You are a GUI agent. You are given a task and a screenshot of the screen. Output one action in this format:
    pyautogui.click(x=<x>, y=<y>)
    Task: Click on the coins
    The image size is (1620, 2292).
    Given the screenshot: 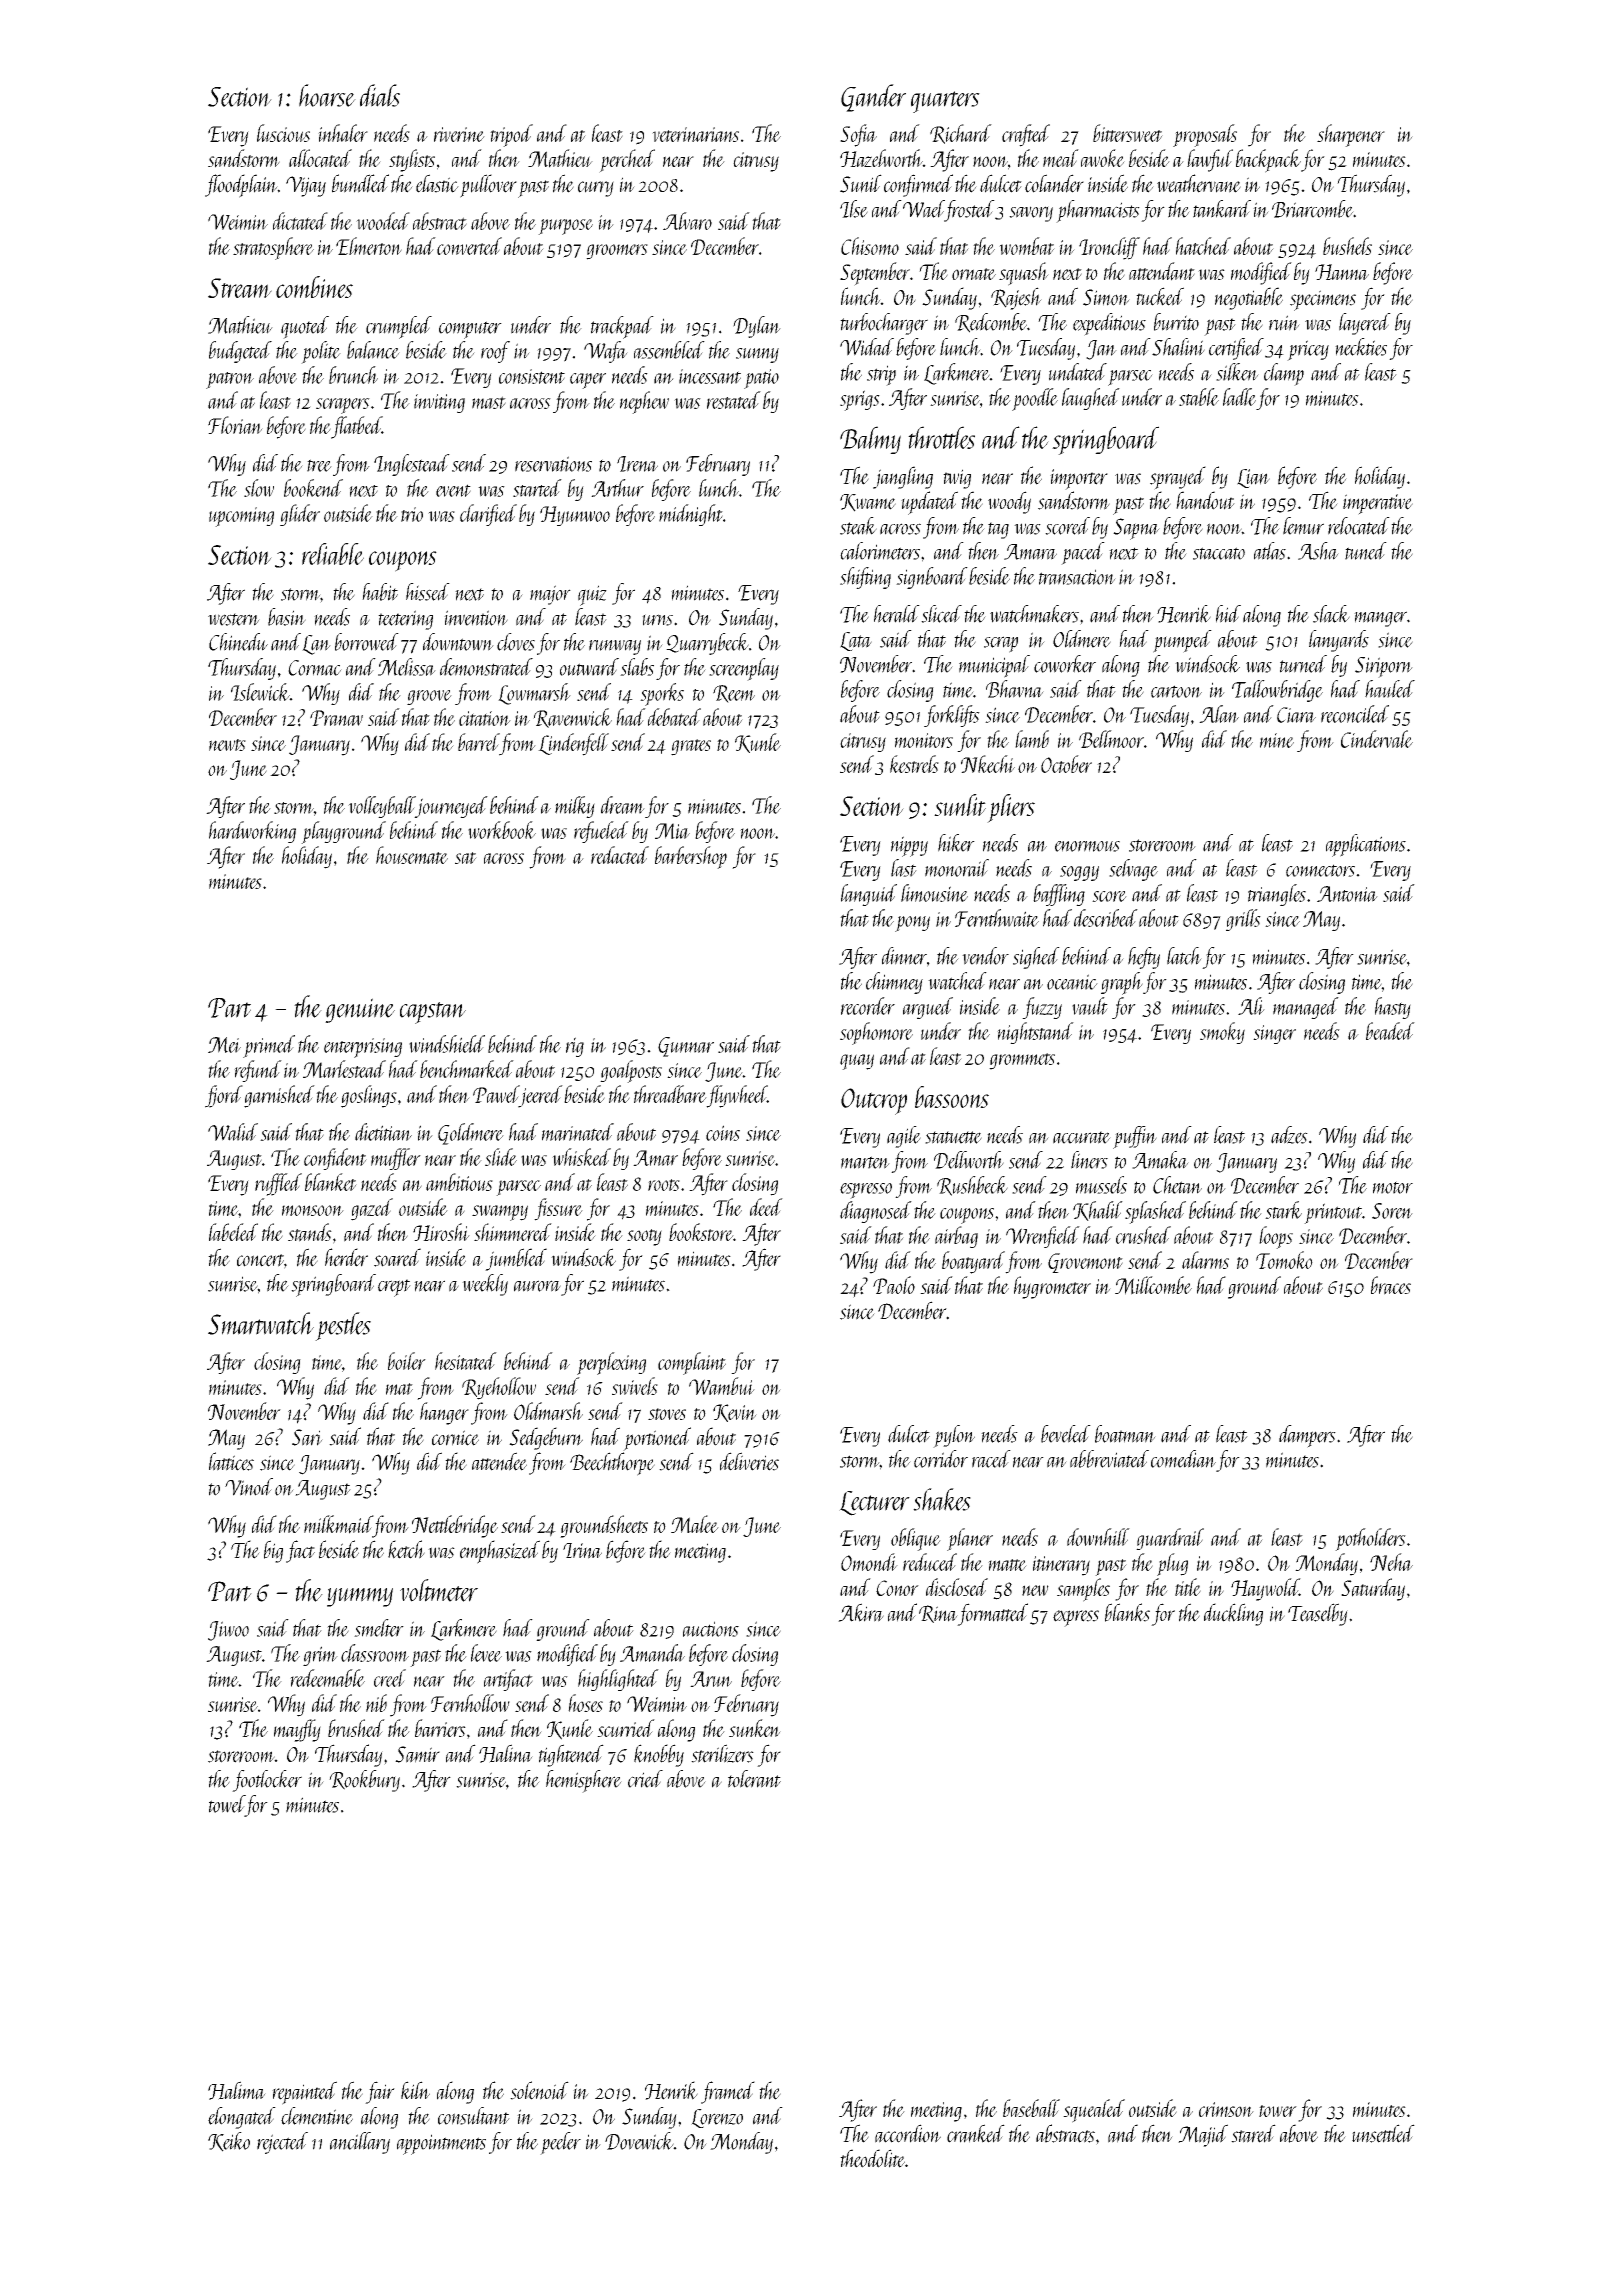 What is the action you would take?
    pyautogui.click(x=723, y=1133)
